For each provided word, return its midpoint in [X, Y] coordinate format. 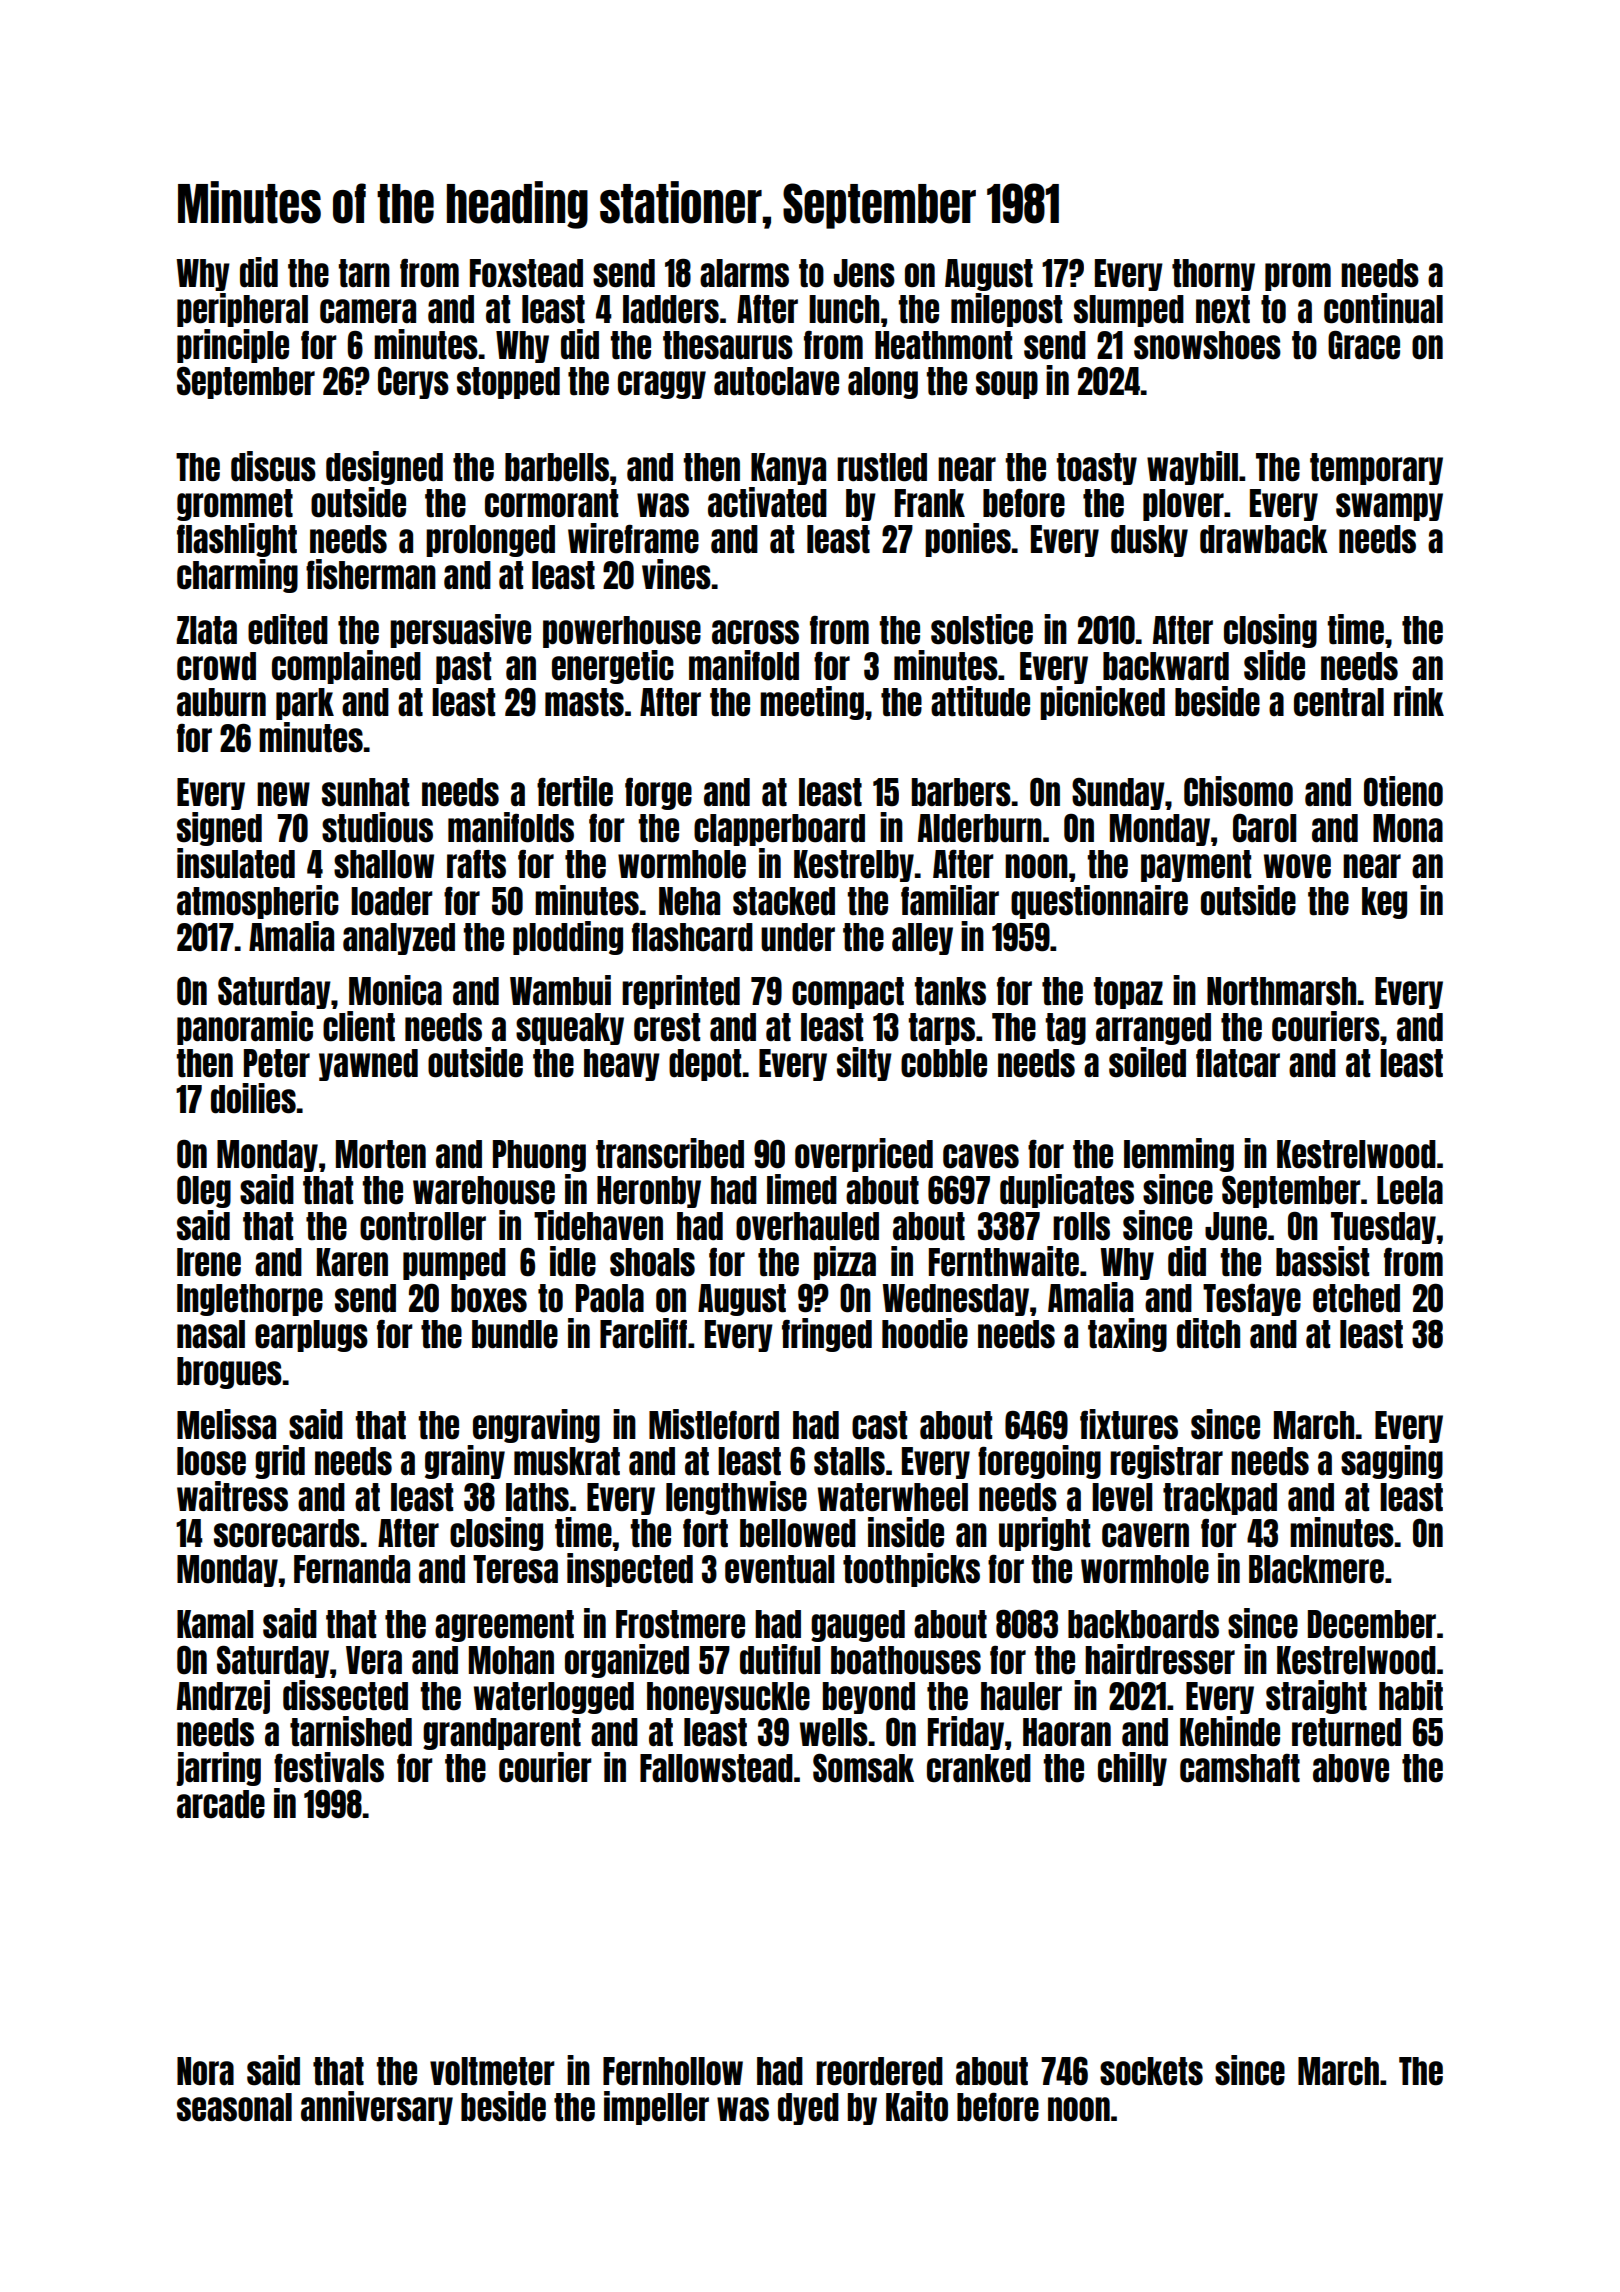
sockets [1151, 2071]
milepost [1006, 310]
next [1223, 309]
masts [584, 702]
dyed [808, 2109]
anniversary [377, 2108]
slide [1274, 665]
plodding [568, 938]
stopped [508, 383]
